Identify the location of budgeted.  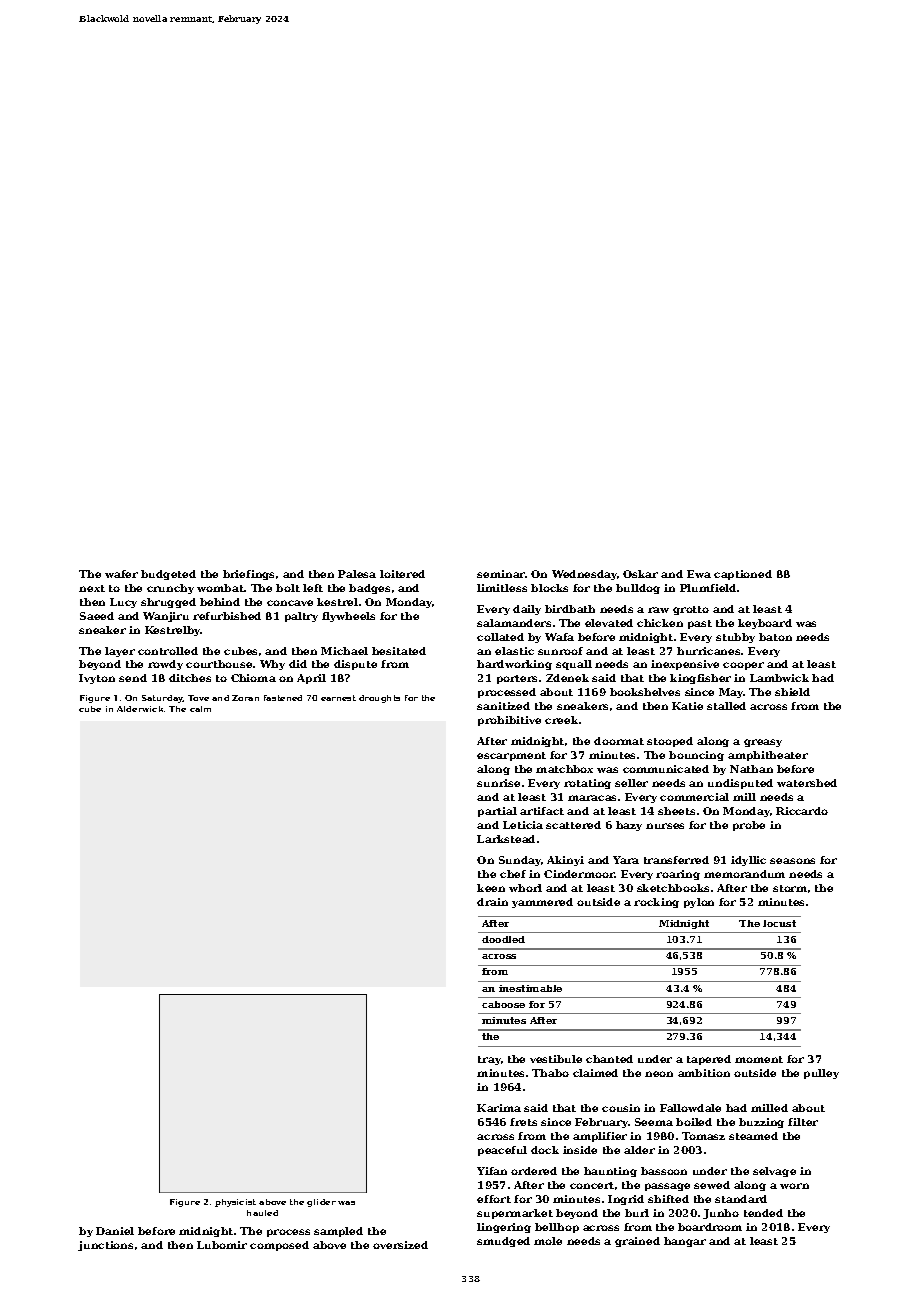
(168, 575).
